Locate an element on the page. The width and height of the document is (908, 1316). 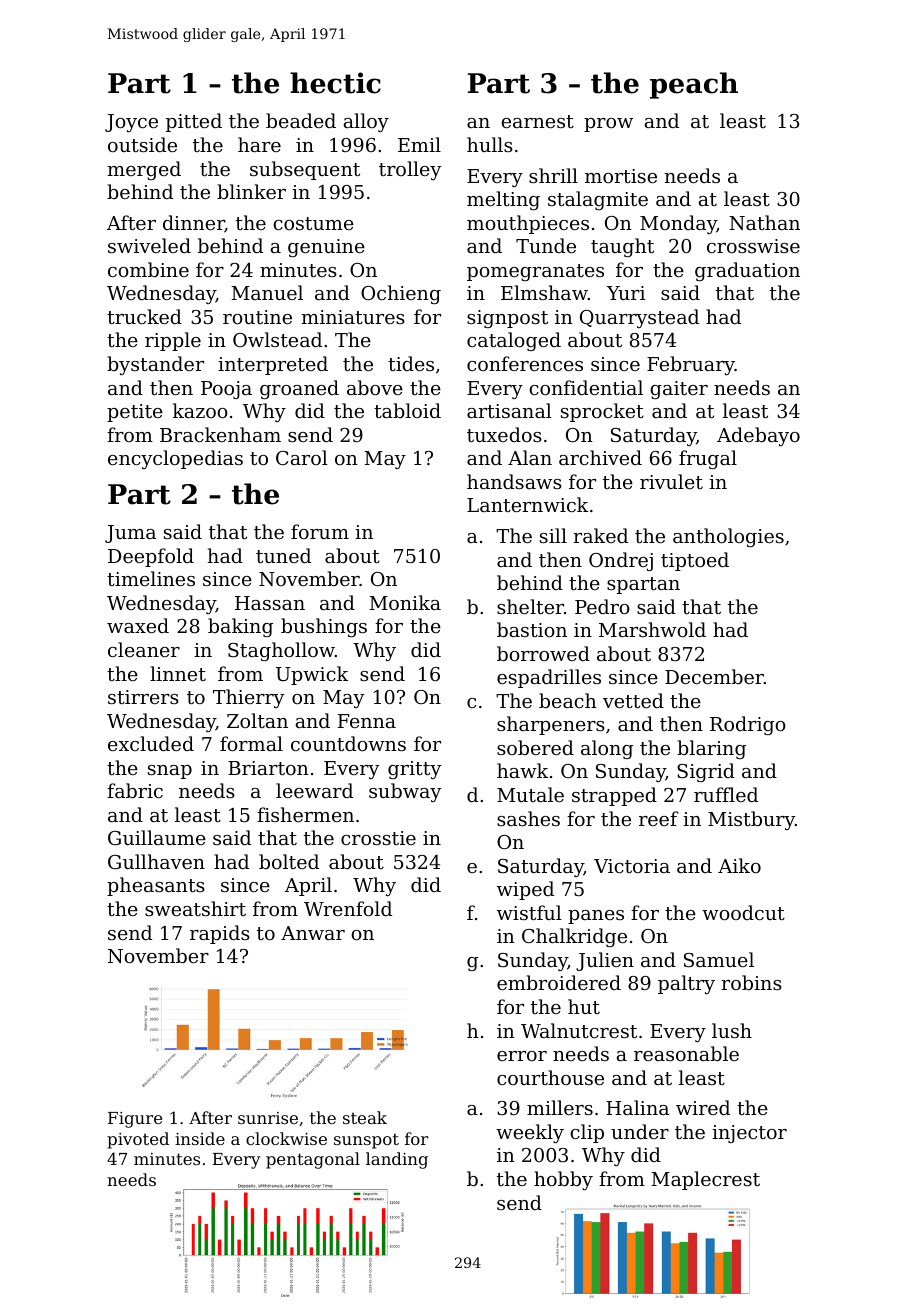
sunspot is located at coordinates (366, 1141).
